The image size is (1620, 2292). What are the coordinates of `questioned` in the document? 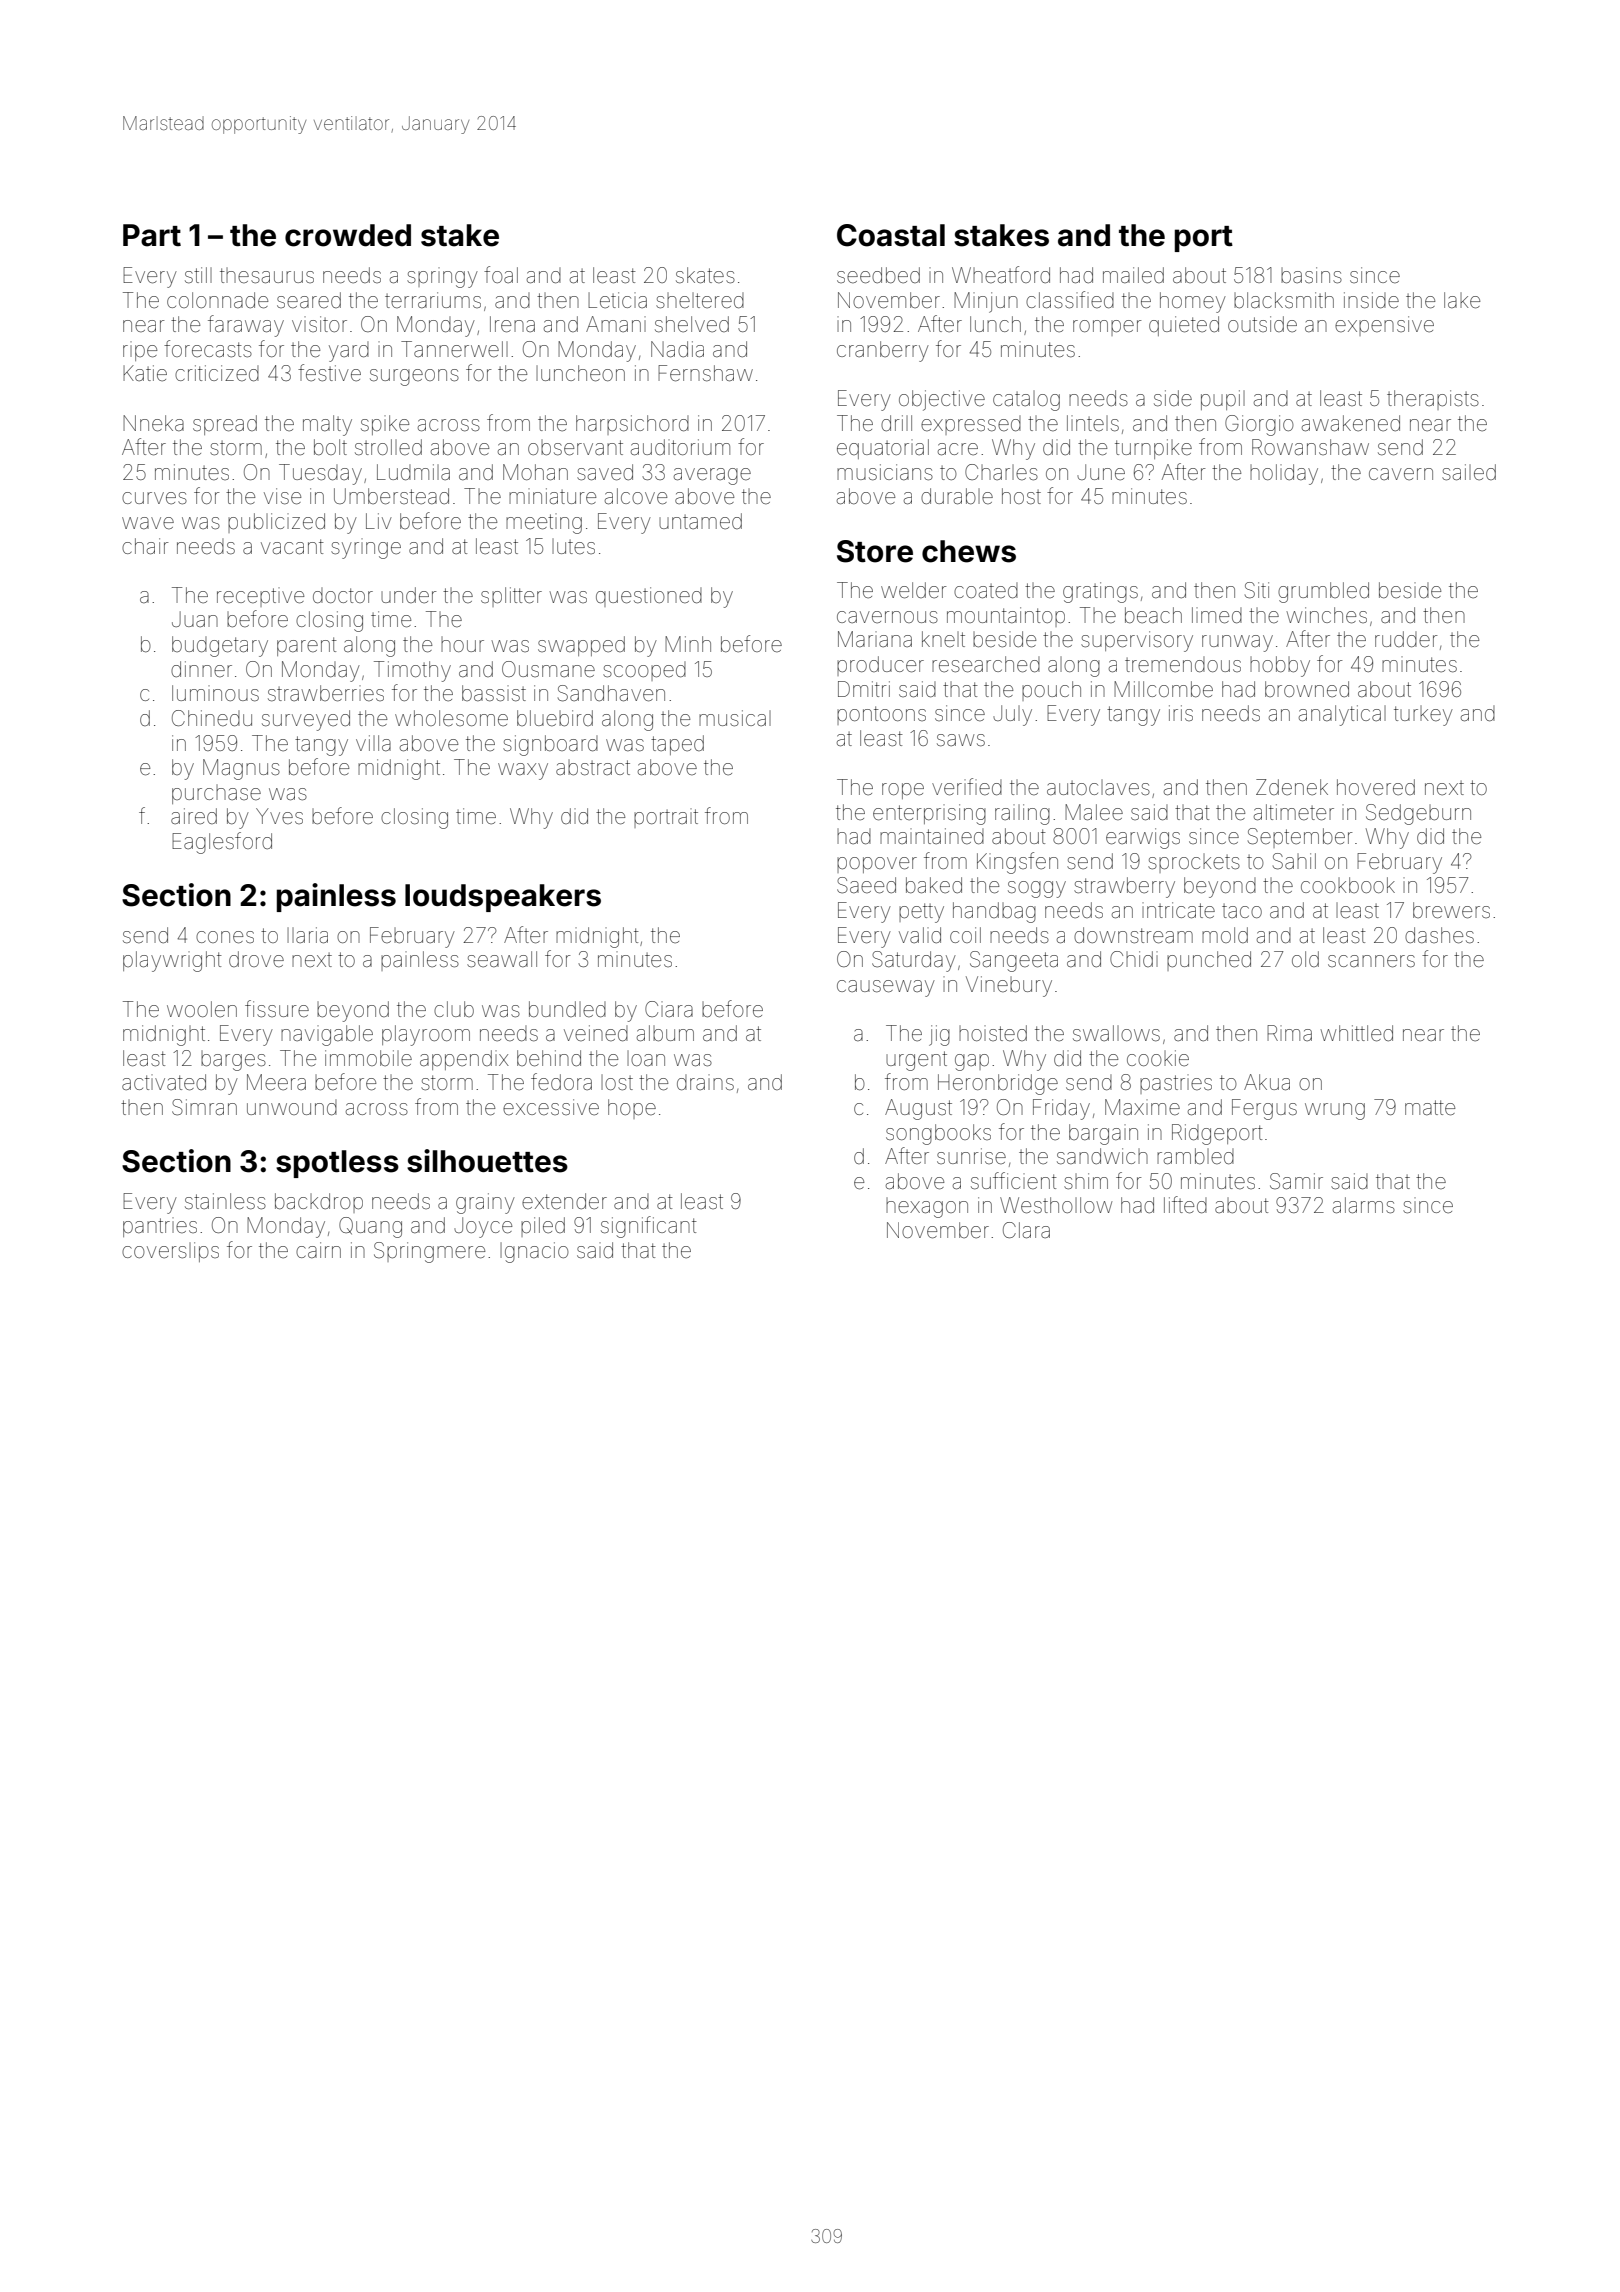 It's located at (649, 597).
